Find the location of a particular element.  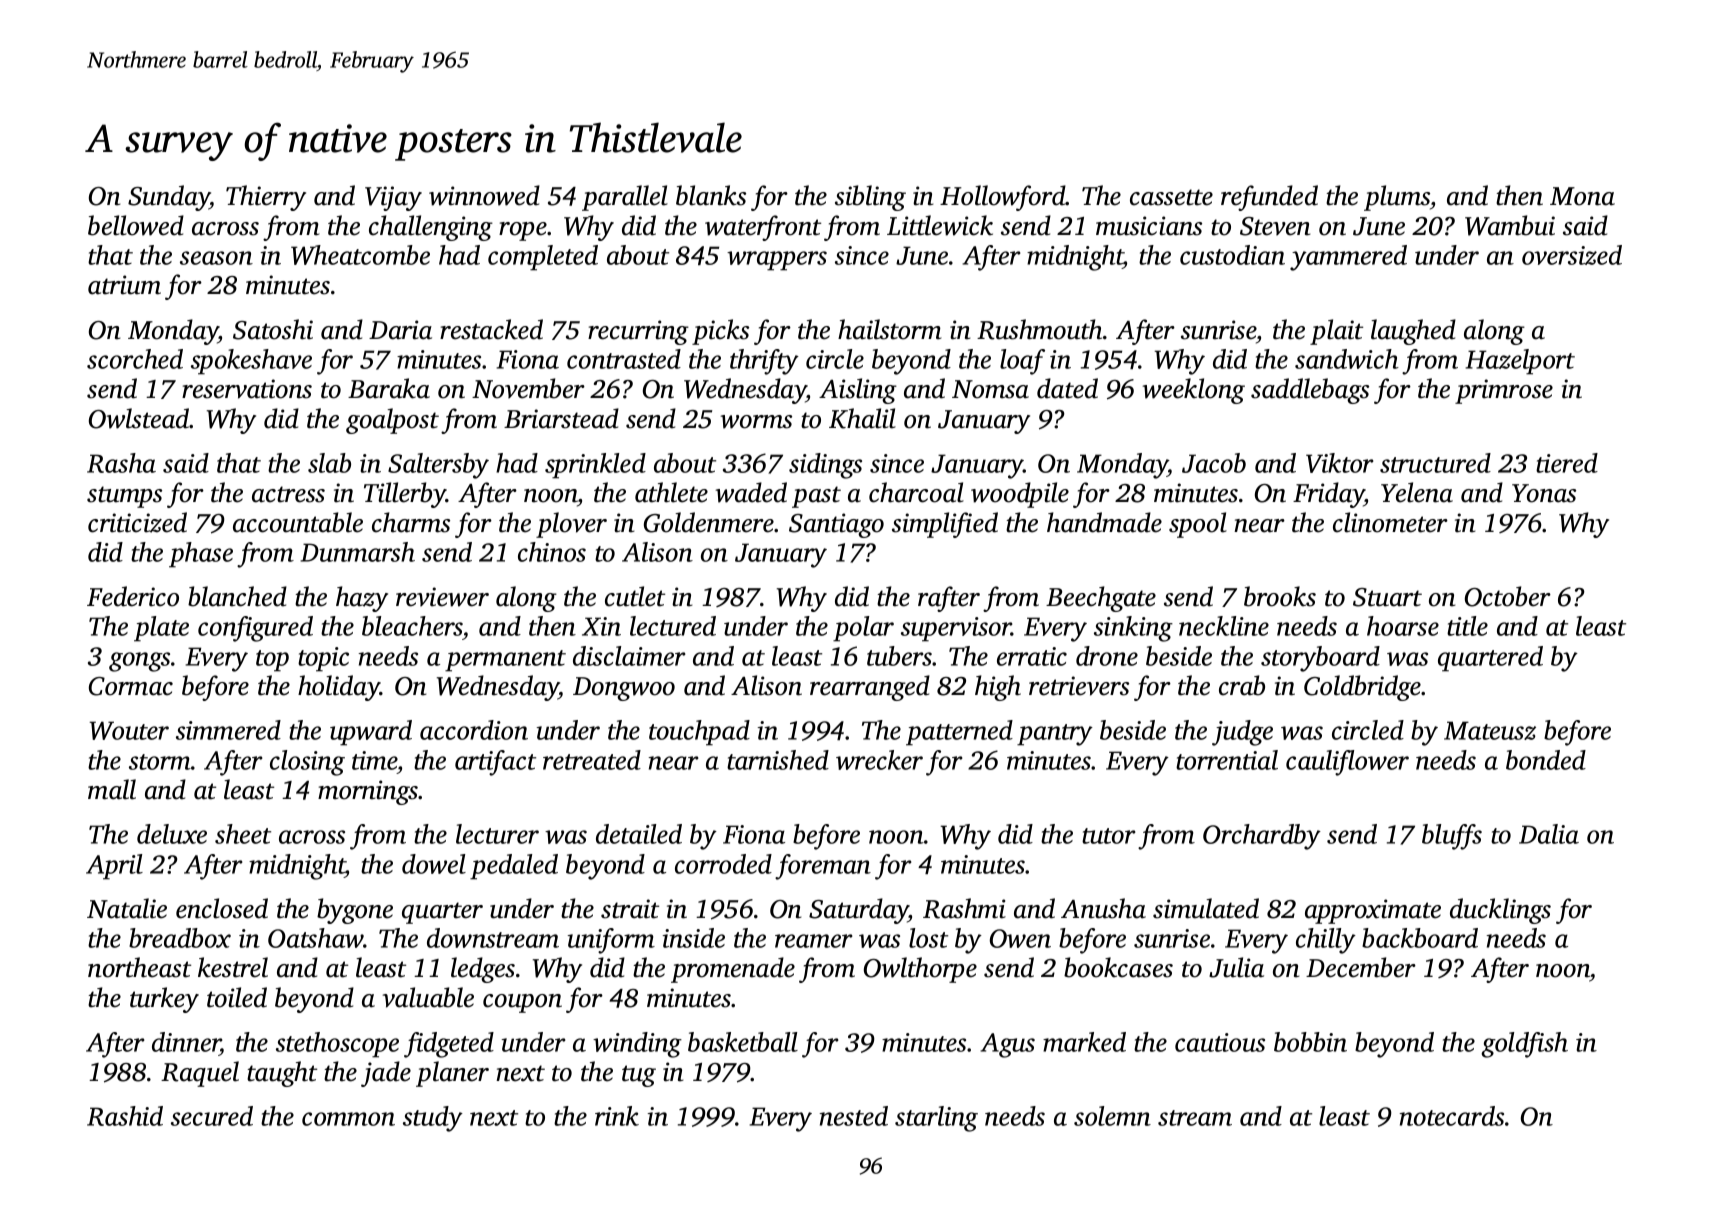

athlete is located at coordinates (671, 492).
